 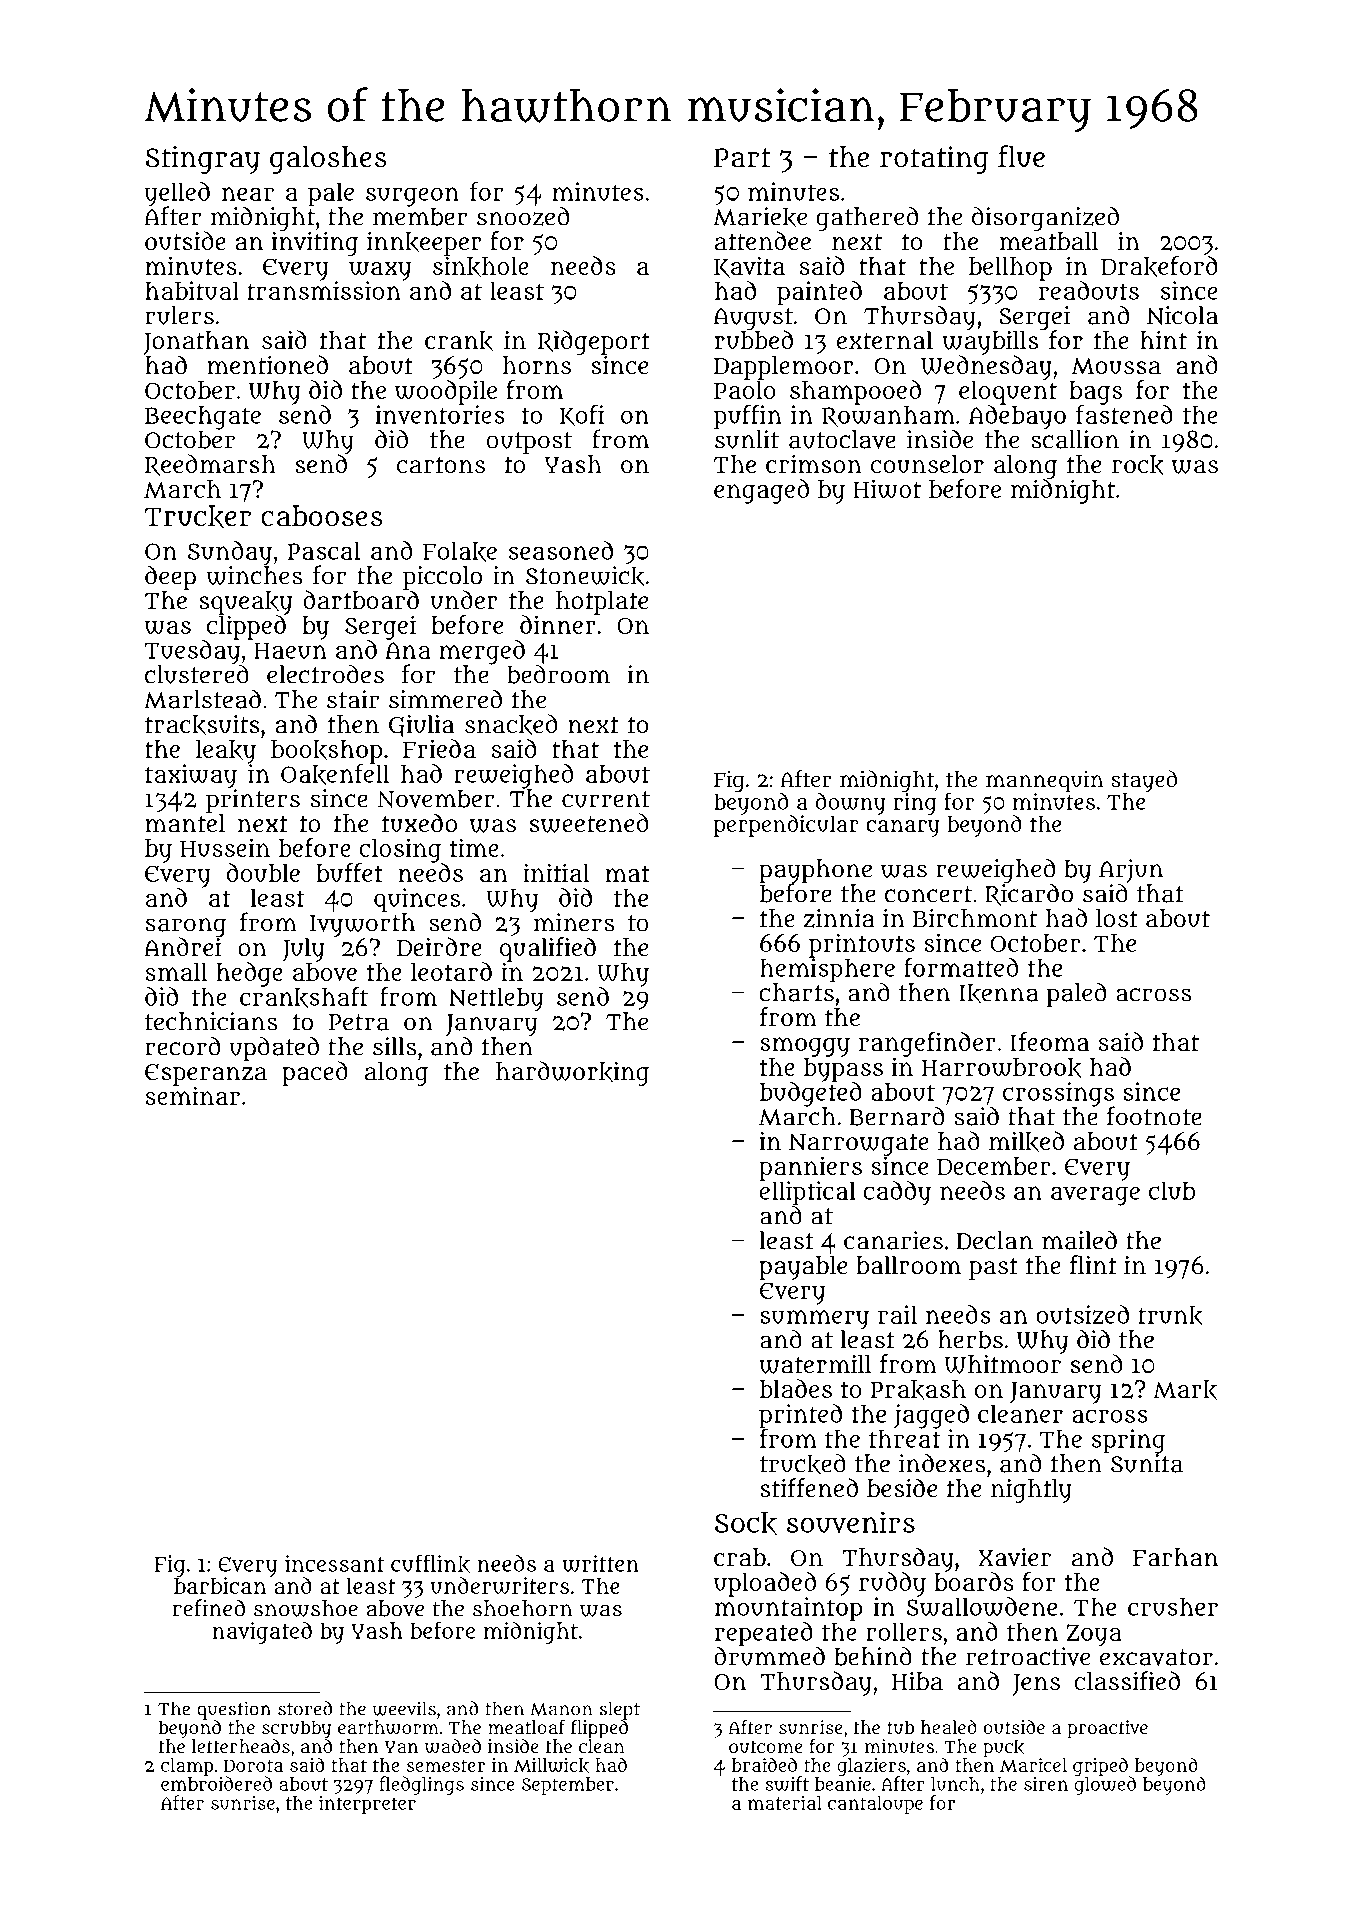 What do you see at coordinates (322, 516) in the screenshot?
I see `cabooses` at bounding box center [322, 516].
